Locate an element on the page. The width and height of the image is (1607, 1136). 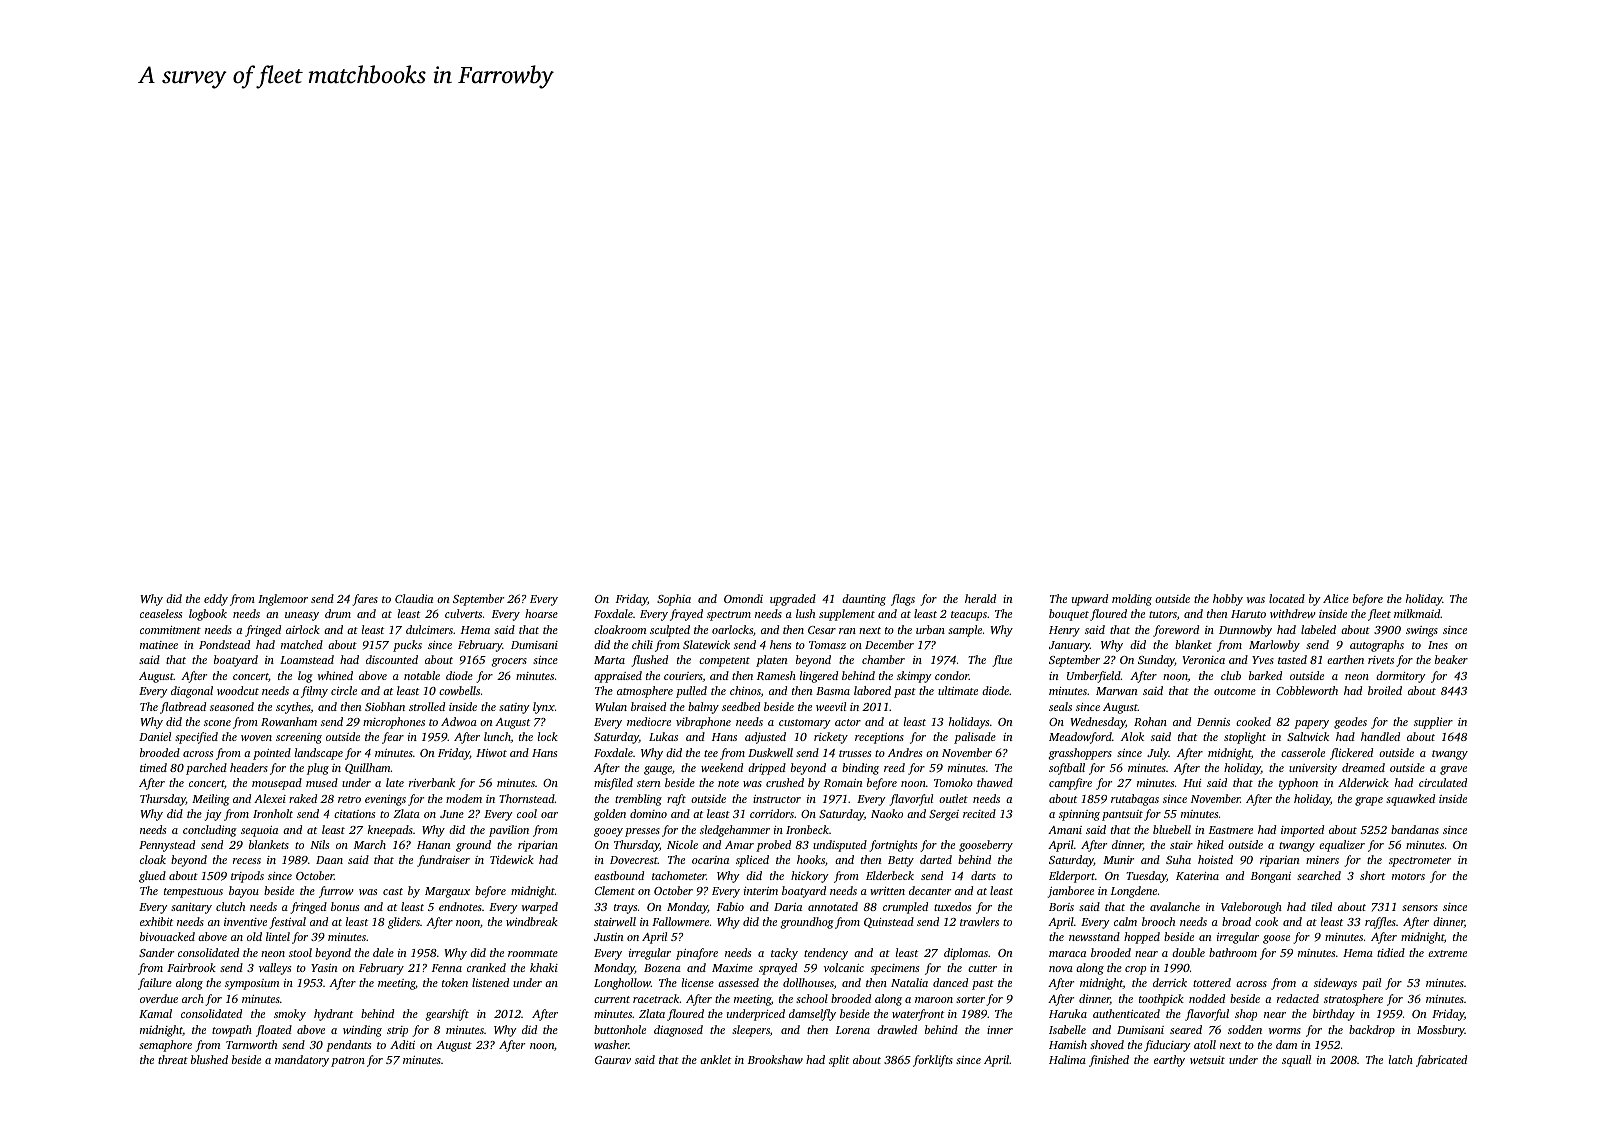
Tidewick is located at coordinates (512, 859).
